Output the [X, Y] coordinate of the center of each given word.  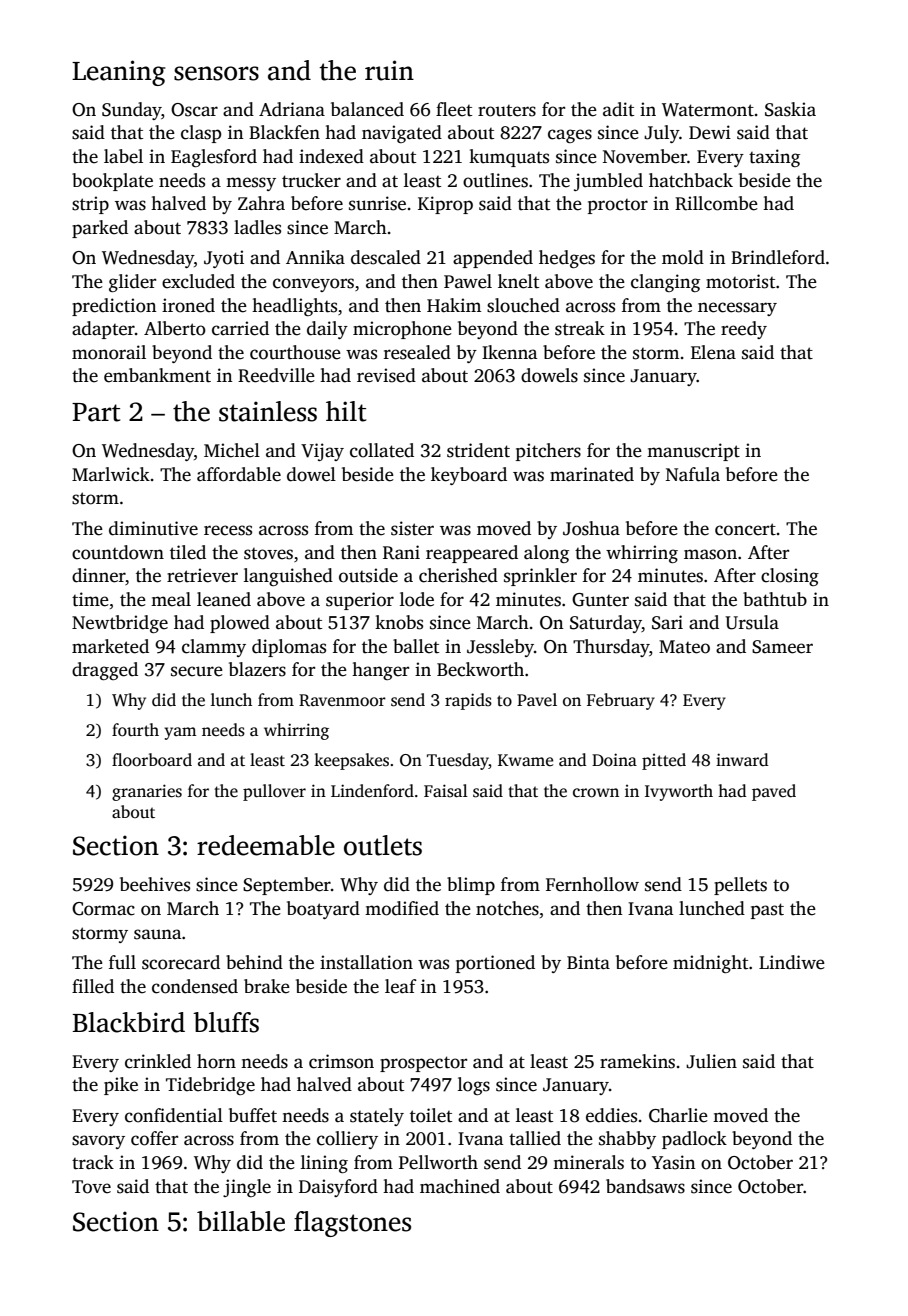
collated [382, 450]
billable [241, 1221]
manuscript [693, 452]
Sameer [782, 647]
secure [197, 671]
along [546, 554]
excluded [198, 281]
